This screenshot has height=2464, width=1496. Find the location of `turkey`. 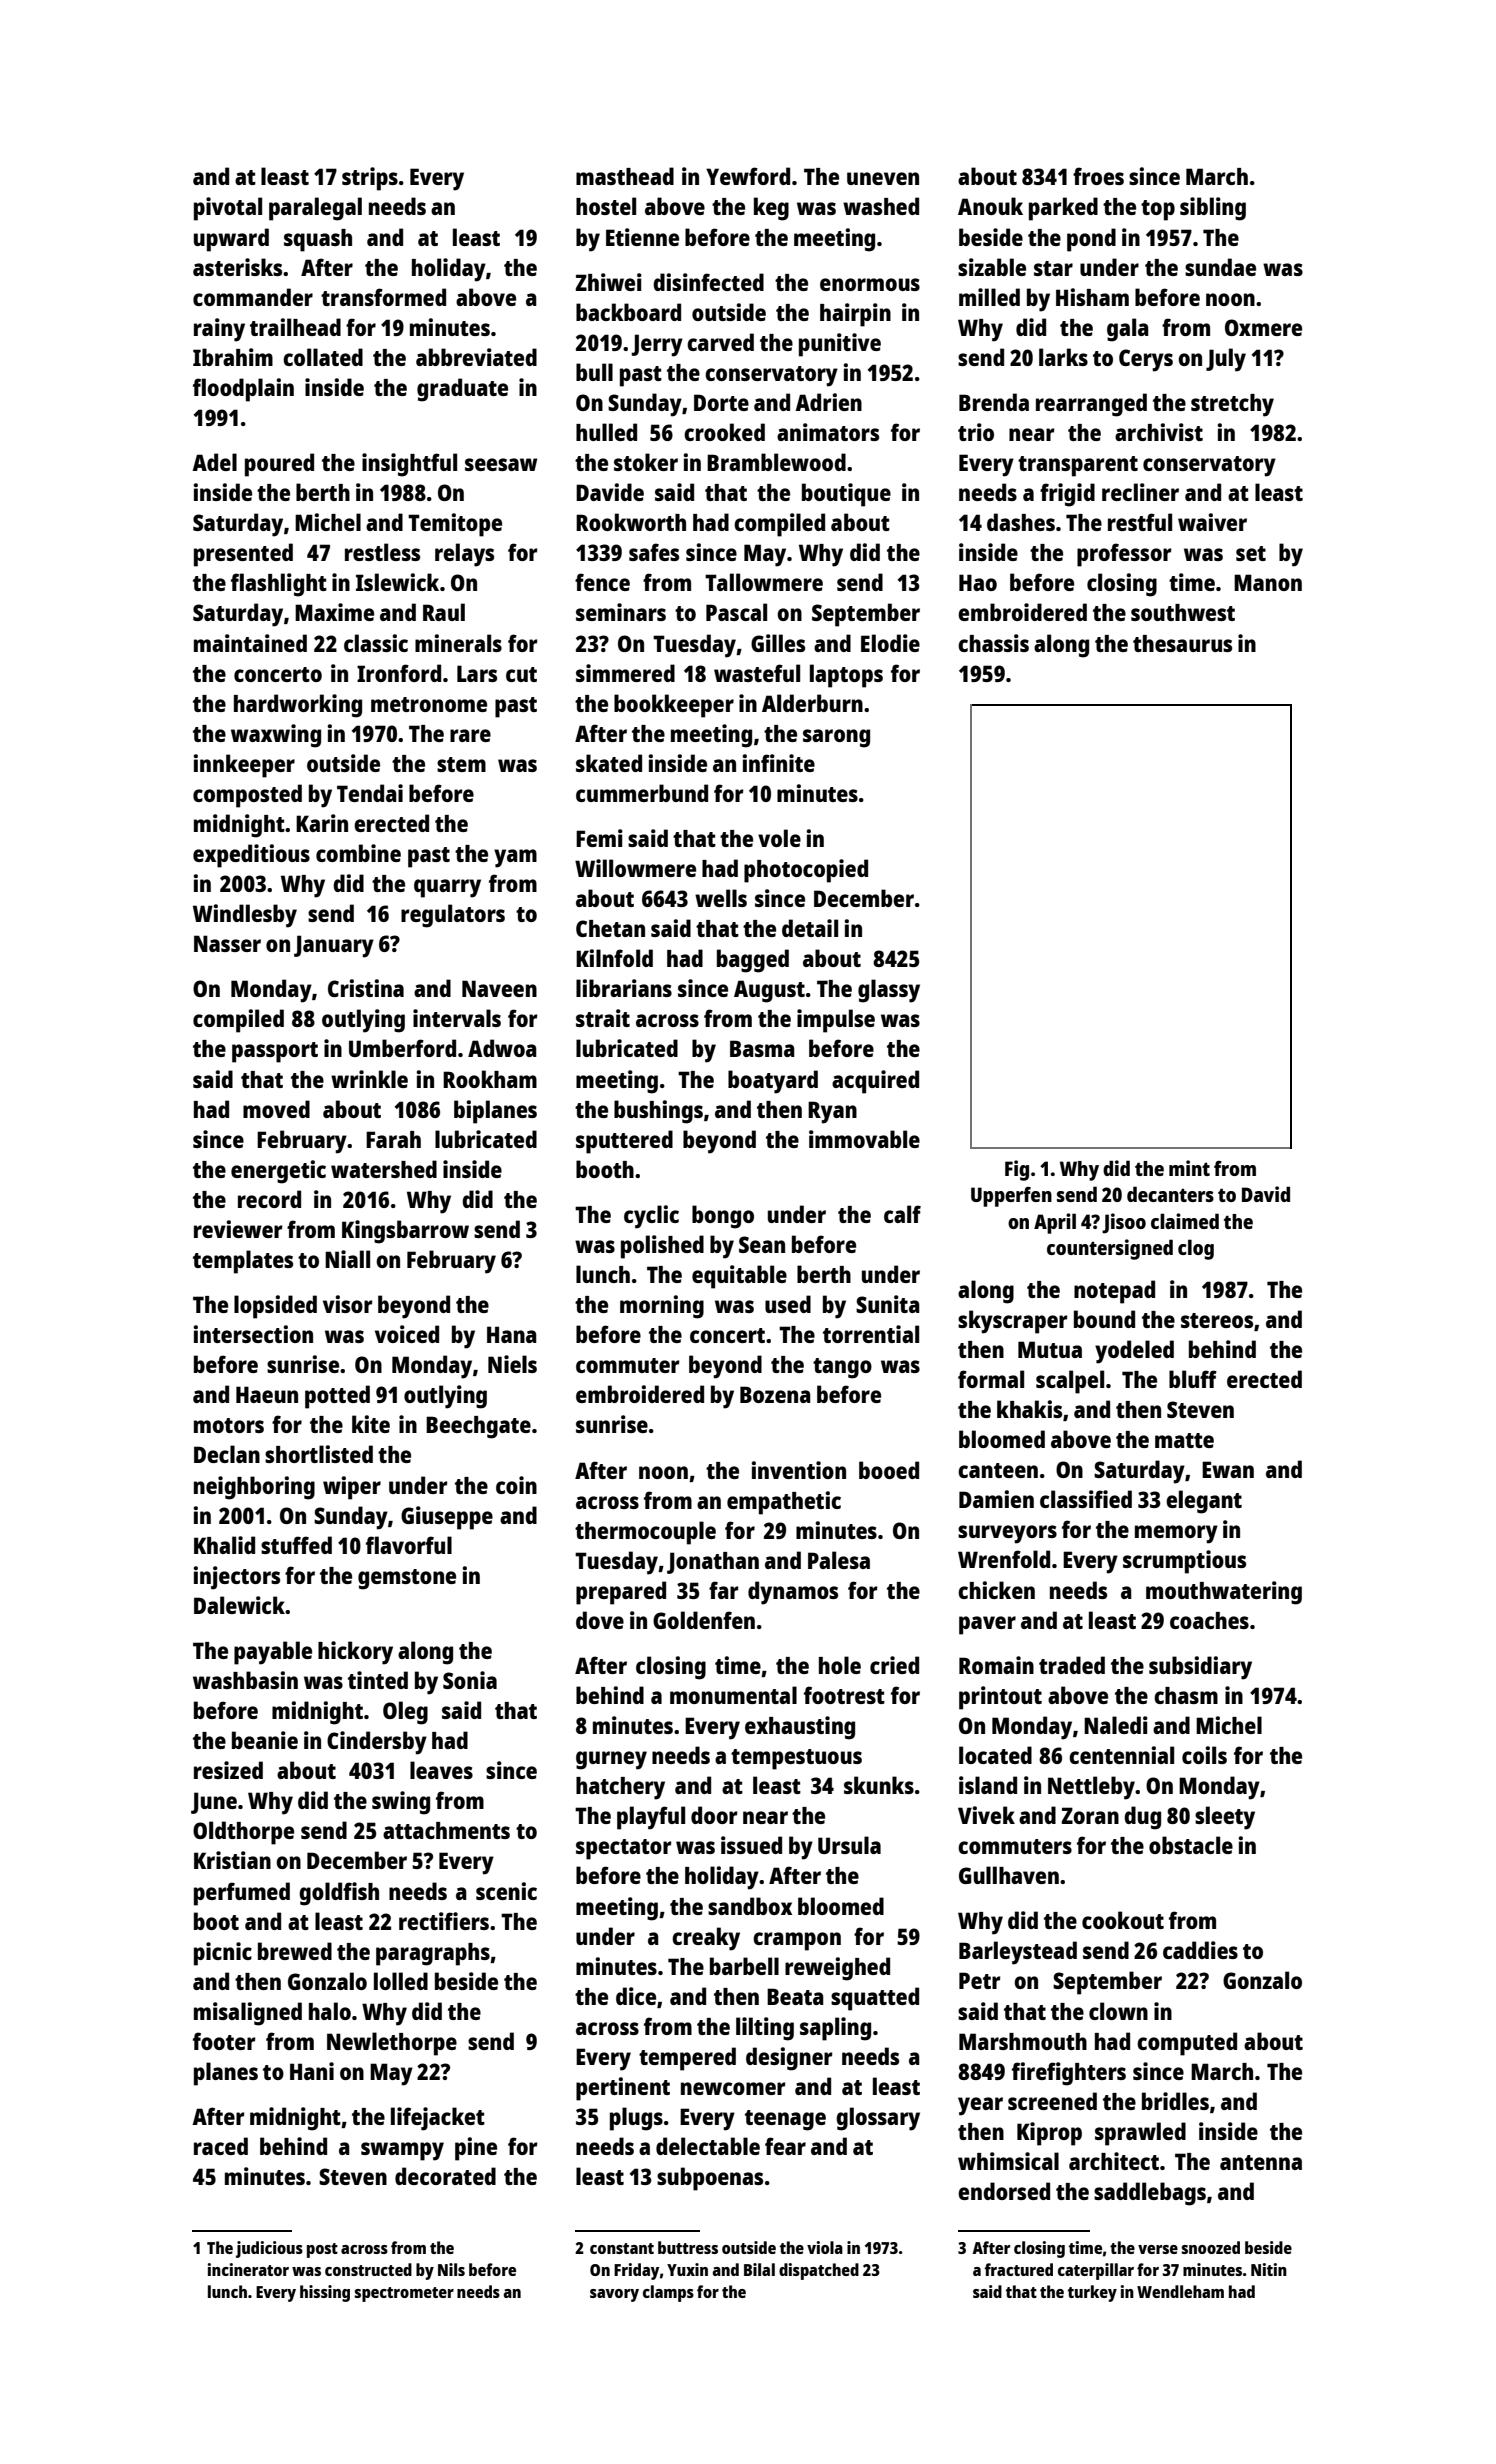

turkey is located at coordinates (1092, 2293).
